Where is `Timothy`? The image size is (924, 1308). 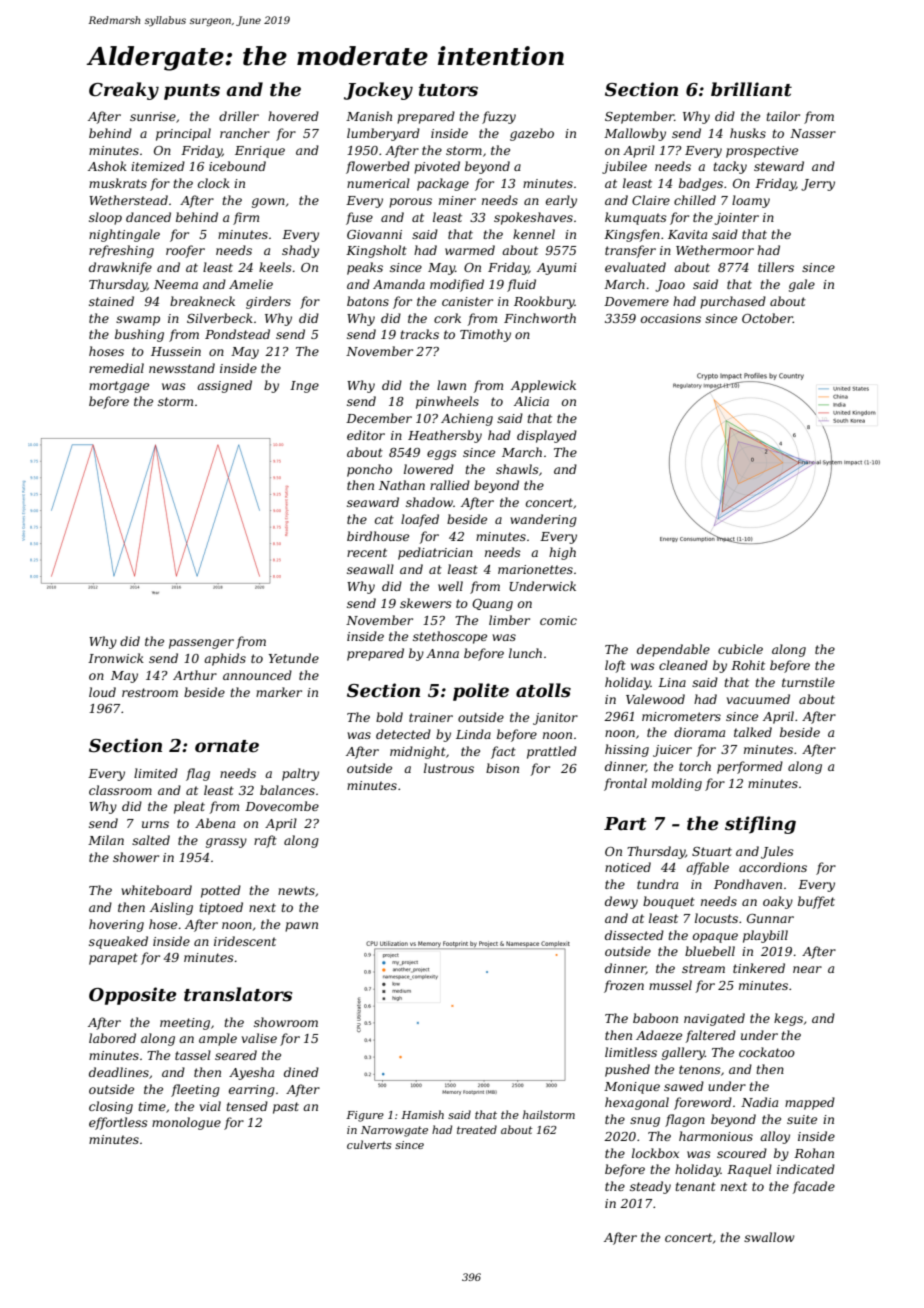
Timothy is located at coordinates (485, 335).
